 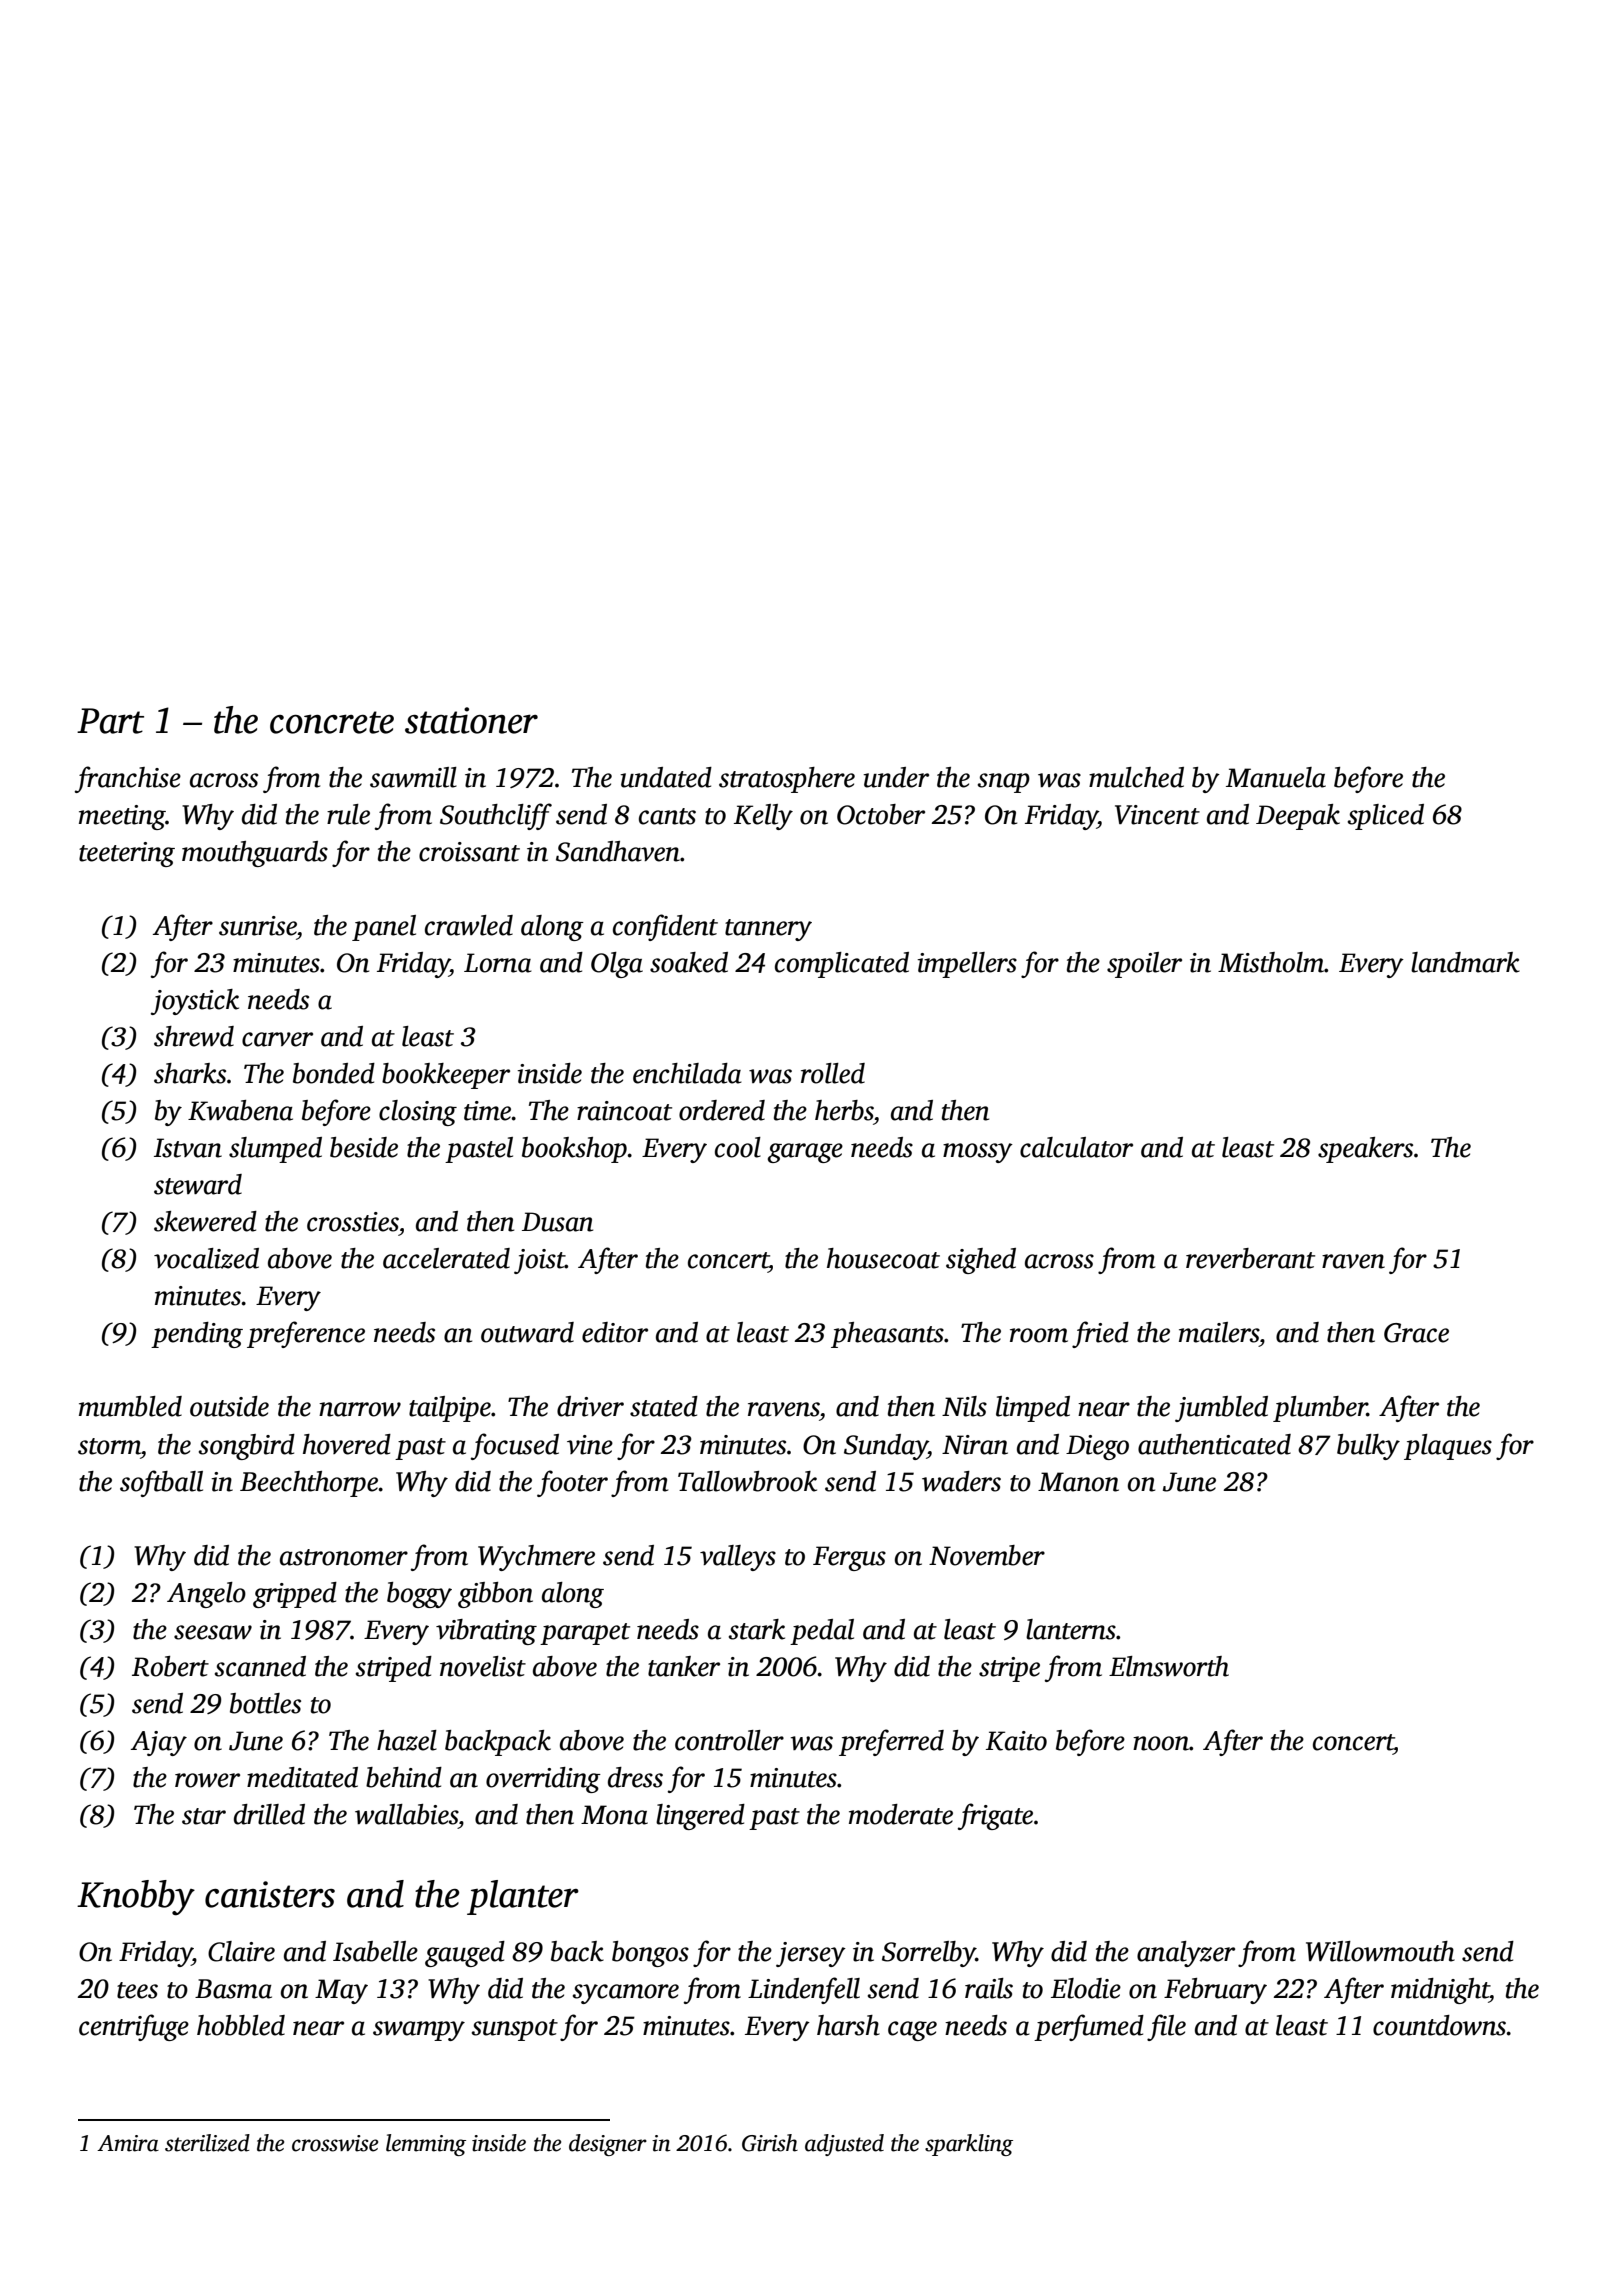 I want to click on housecoat, so click(x=883, y=1258).
